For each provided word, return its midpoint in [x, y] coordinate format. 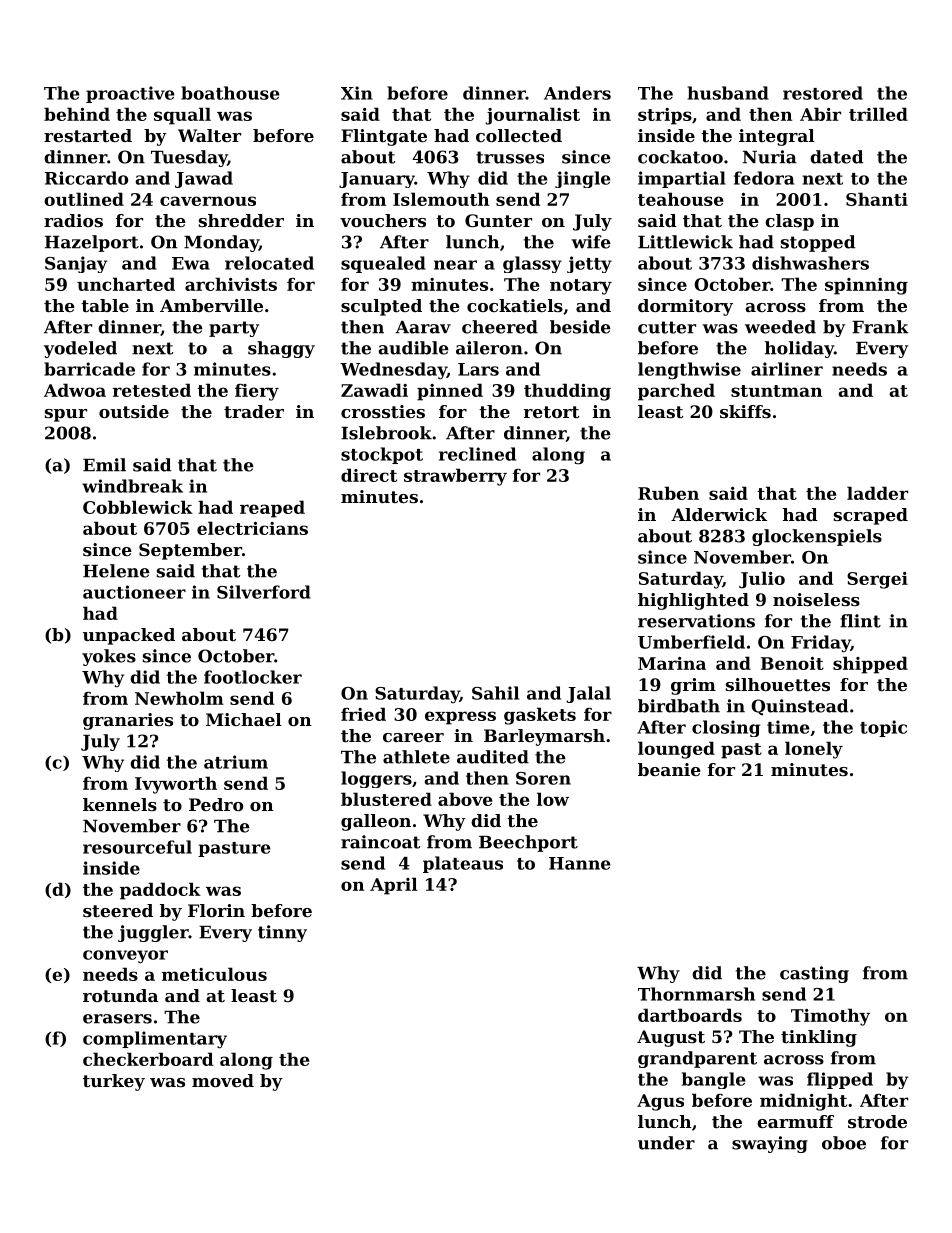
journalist [532, 116]
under [666, 1143]
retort [551, 412]
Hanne [580, 863]
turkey [114, 1082]
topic [883, 728]
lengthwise [689, 371]
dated [836, 157]
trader [254, 411]
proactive [130, 94]
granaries [128, 721]
